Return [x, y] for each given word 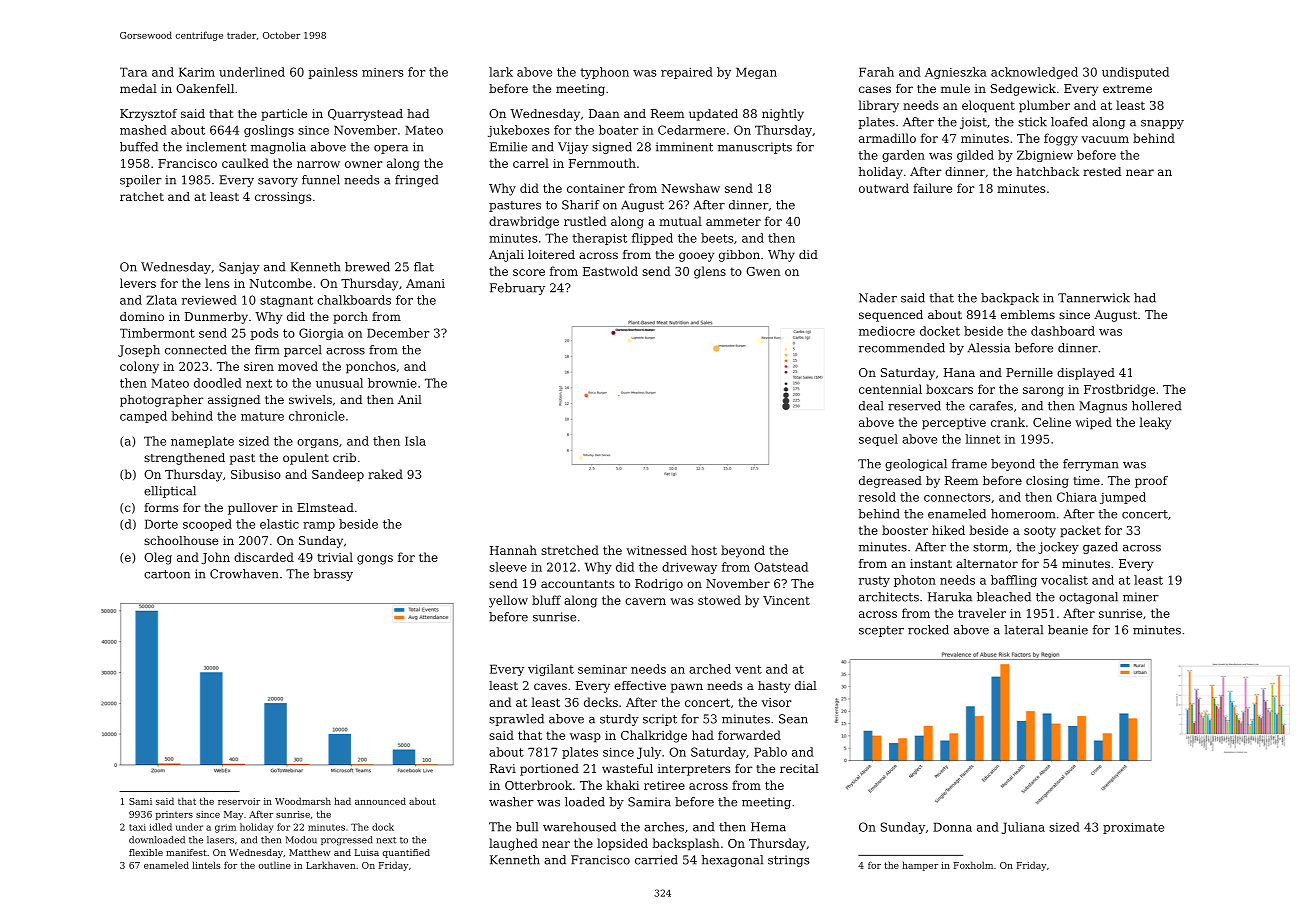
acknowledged [1034, 73]
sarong [1043, 392]
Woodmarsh [303, 801]
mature [262, 416]
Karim [197, 72]
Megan [756, 73]
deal [871, 406]
